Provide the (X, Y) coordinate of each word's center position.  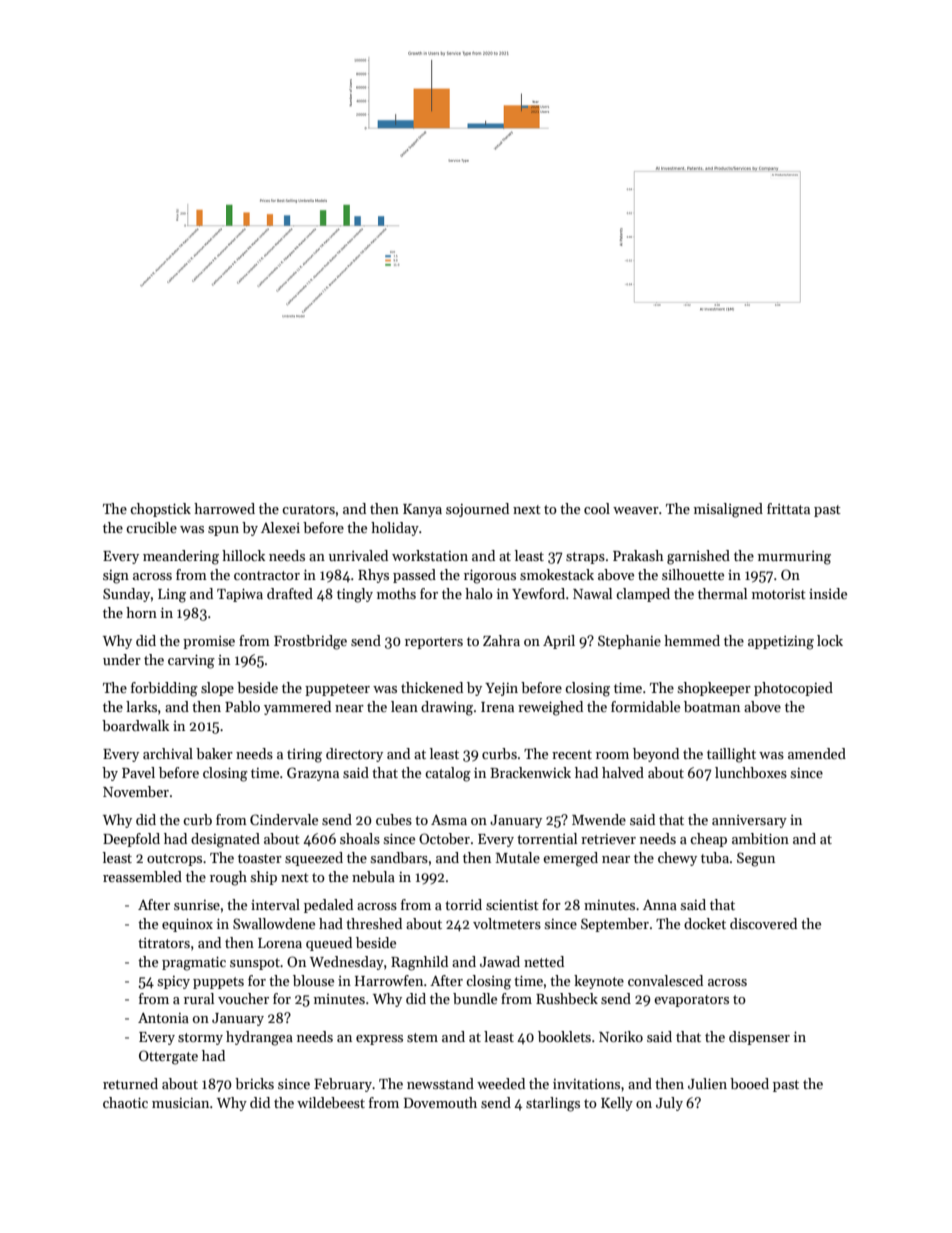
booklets (564, 1036)
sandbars (399, 857)
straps (585, 558)
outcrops (174, 860)
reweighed (550, 708)
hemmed (692, 640)
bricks (254, 1083)
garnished (698, 557)
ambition (760, 838)
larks (141, 706)
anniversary (749, 821)
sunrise (197, 905)
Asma (449, 820)
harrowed (224, 508)
